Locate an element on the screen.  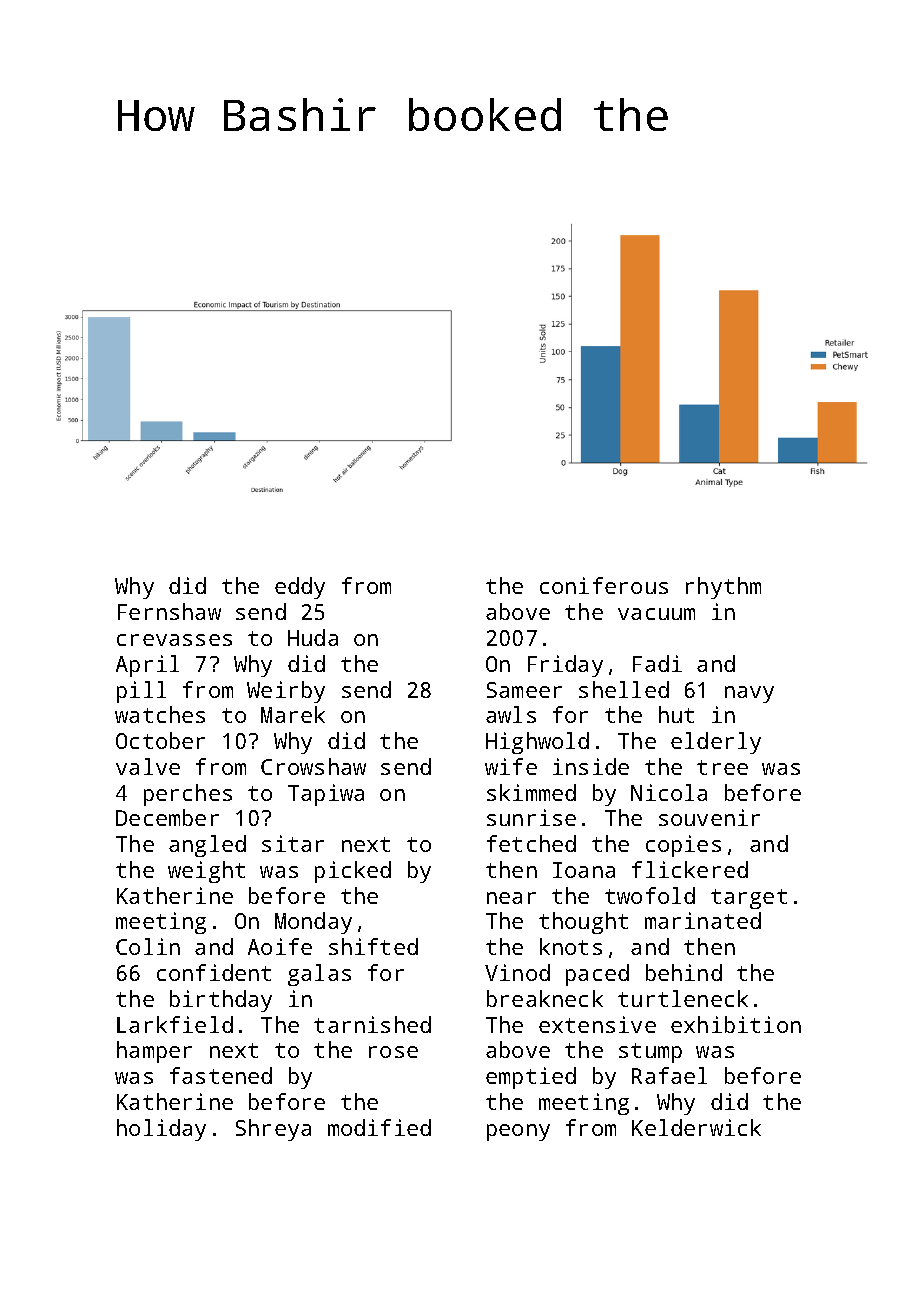
holiday is located at coordinates (161, 1130).
